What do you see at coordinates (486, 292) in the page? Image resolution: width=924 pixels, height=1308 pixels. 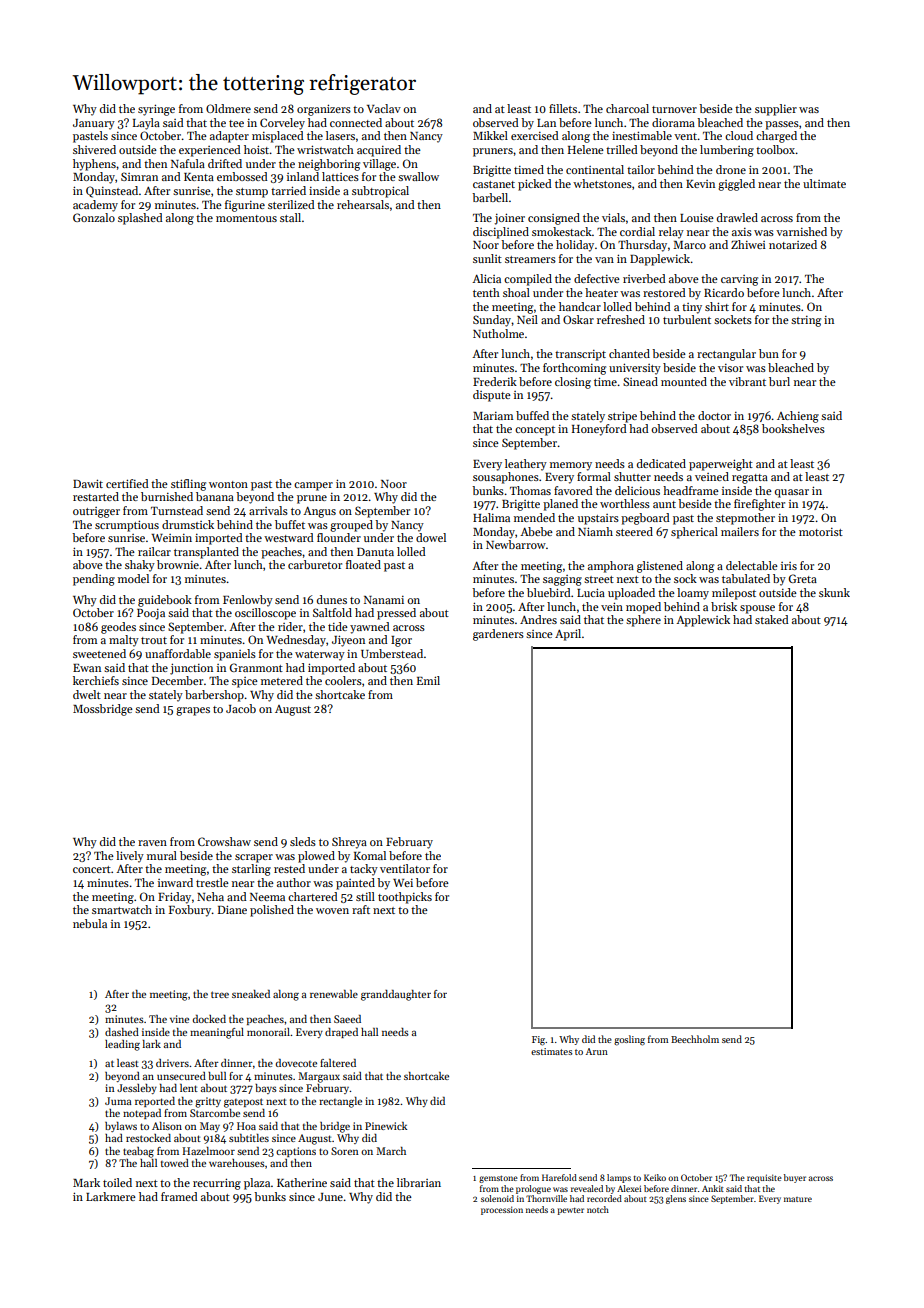 I see `tenth` at bounding box center [486, 292].
